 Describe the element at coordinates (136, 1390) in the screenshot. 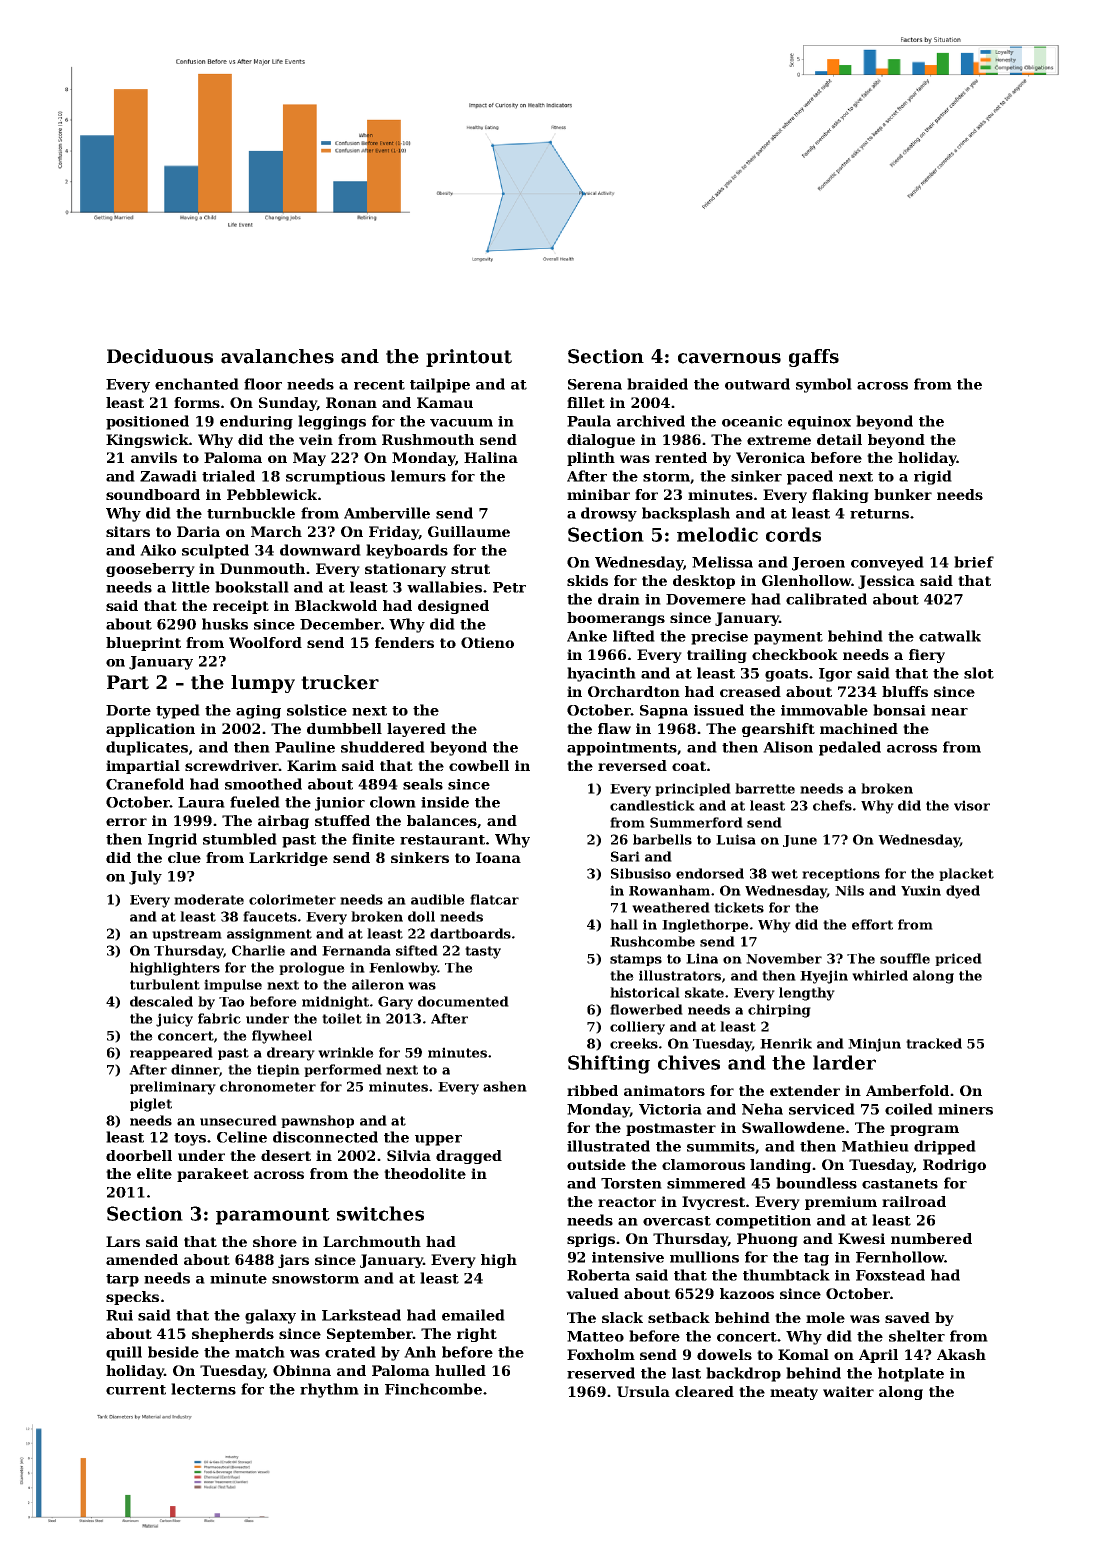

I see `current` at that location.
